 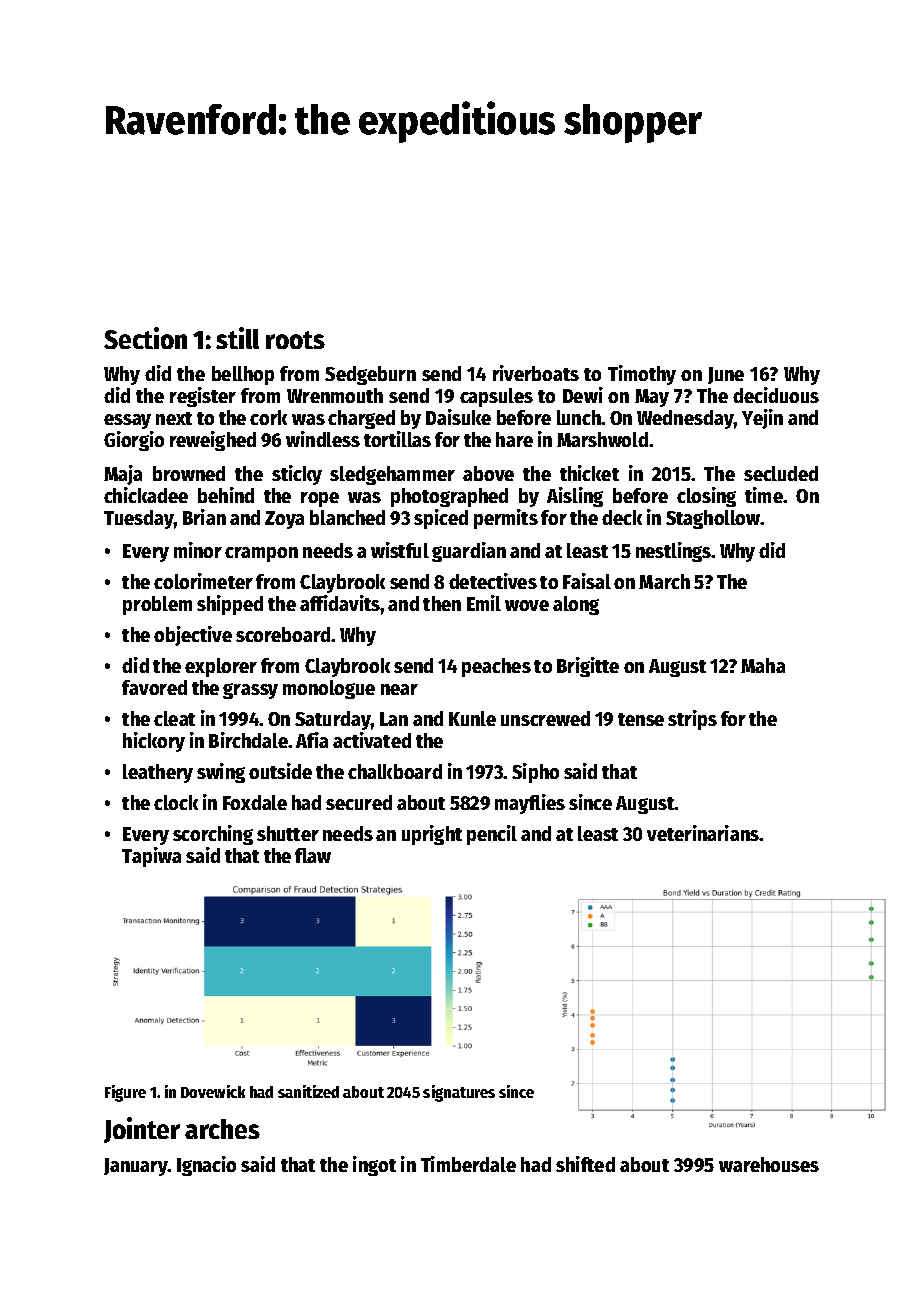 What do you see at coordinates (237, 338) in the screenshot?
I see `still` at bounding box center [237, 338].
